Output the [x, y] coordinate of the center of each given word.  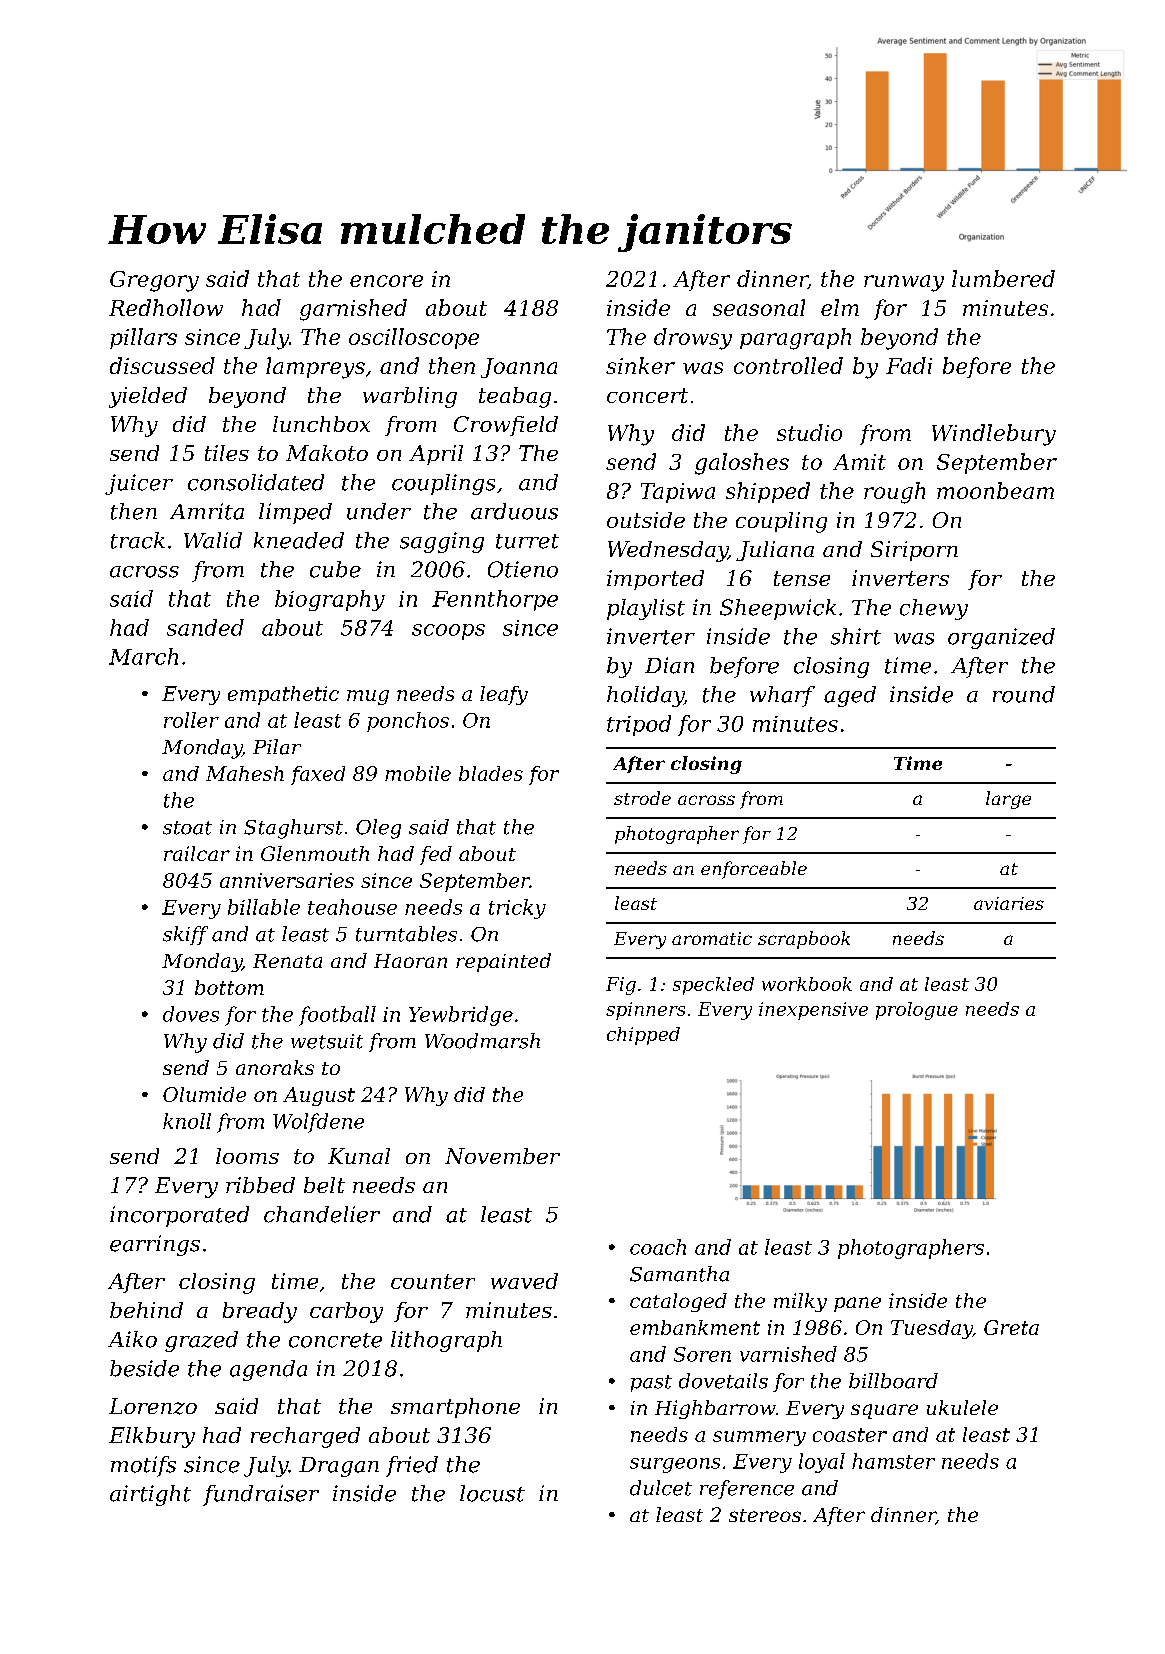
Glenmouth [315, 853]
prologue [917, 1011]
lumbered [1003, 278]
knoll [187, 1121]
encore [386, 281]
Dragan [339, 1467]
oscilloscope [414, 338]
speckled [713, 986]
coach [658, 1247]
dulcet [661, 1488]
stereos [765, 1515]
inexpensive [813, 1011]
